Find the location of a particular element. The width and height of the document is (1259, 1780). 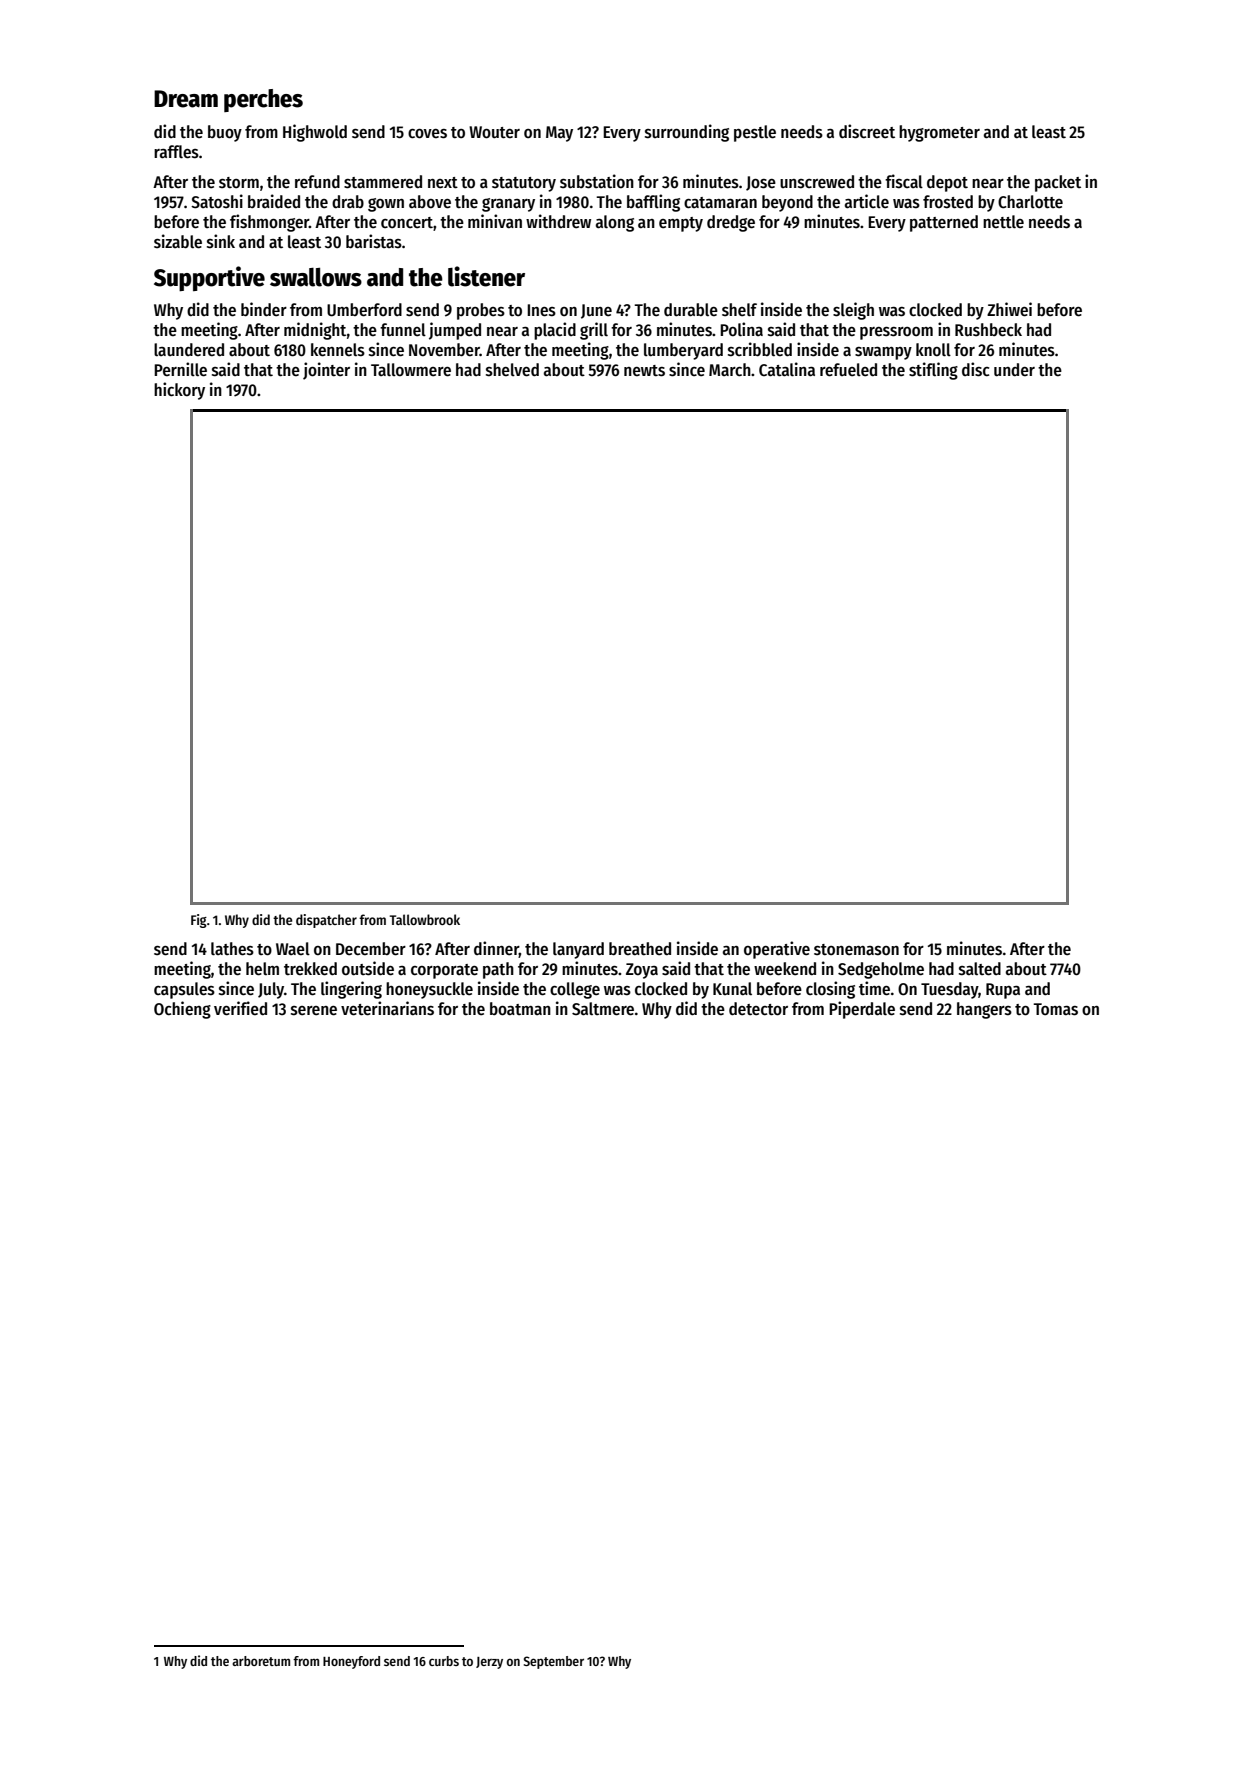

arboretum is located at coordinates (261, 1661).
